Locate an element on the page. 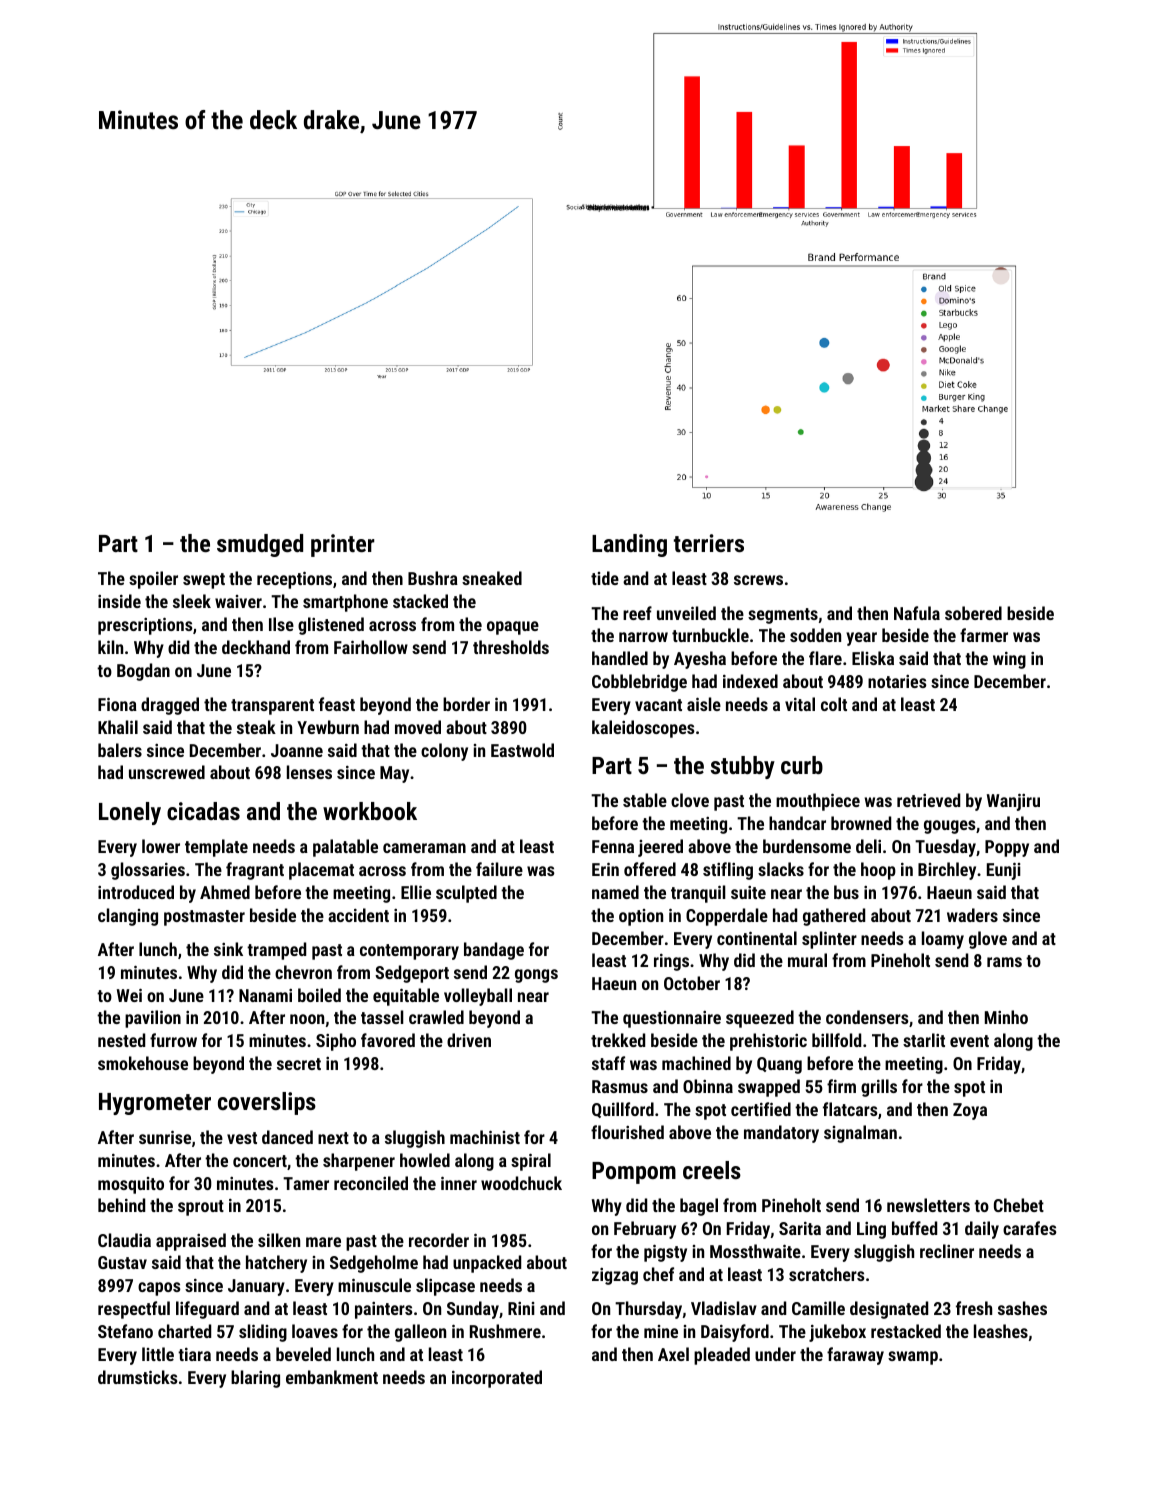 The height and width of the page is (1499, 1159). notaries is located at coordinates (897, 681).
